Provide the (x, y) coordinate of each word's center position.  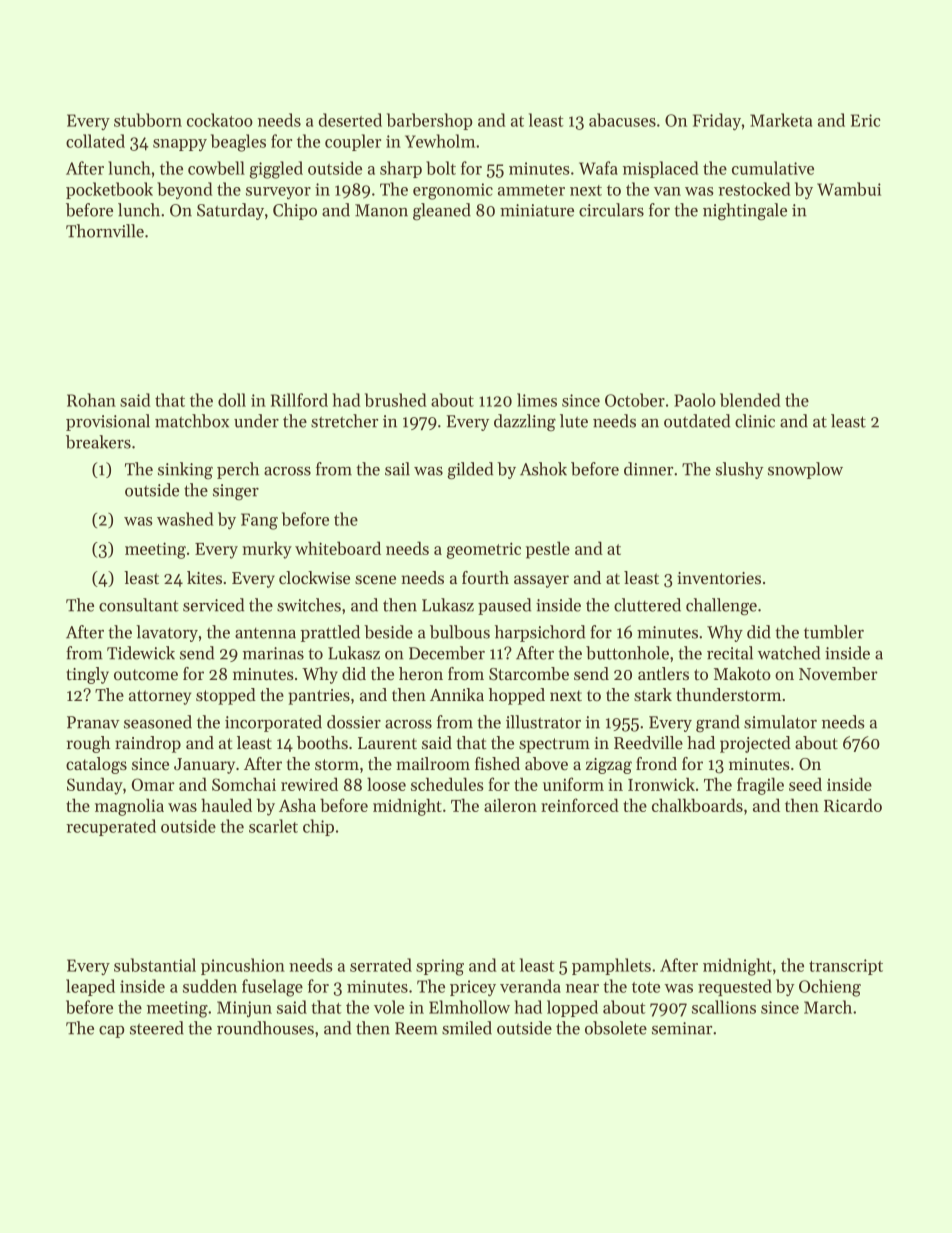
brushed (396, 400)
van (667, 191)
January (204, 766)
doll (232, 400)
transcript (846, 967)
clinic (755, 421)
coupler (353, 142)
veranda (530, 986)
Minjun (244, 1009)
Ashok (543, 469)
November (838, 673)
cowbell (216, 168)
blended (750, 400)
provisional (108, 422)
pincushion (243, 966)
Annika (457, 694)
